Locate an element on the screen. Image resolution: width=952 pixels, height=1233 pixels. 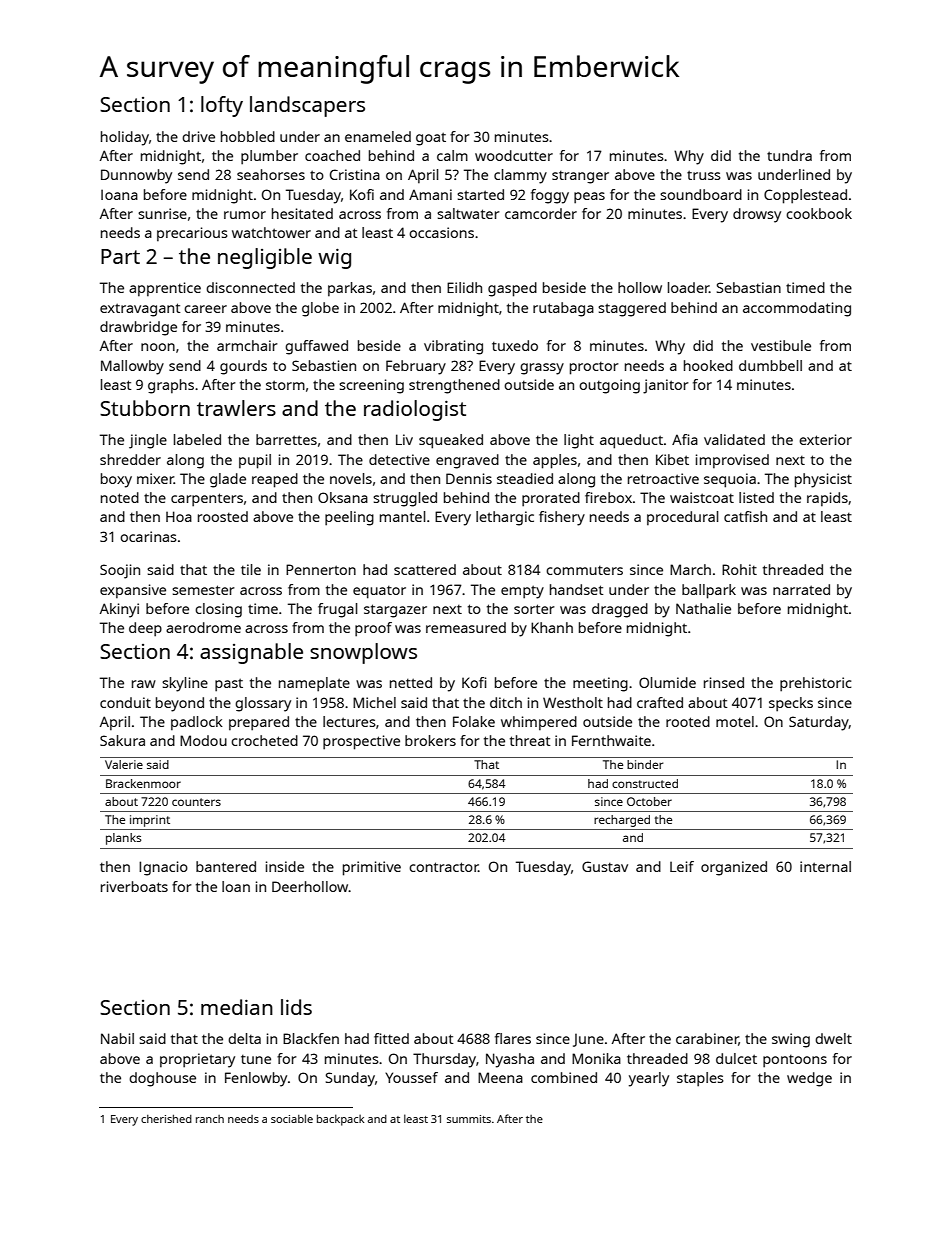
woodcutter is located at coordinates (514, 155).
